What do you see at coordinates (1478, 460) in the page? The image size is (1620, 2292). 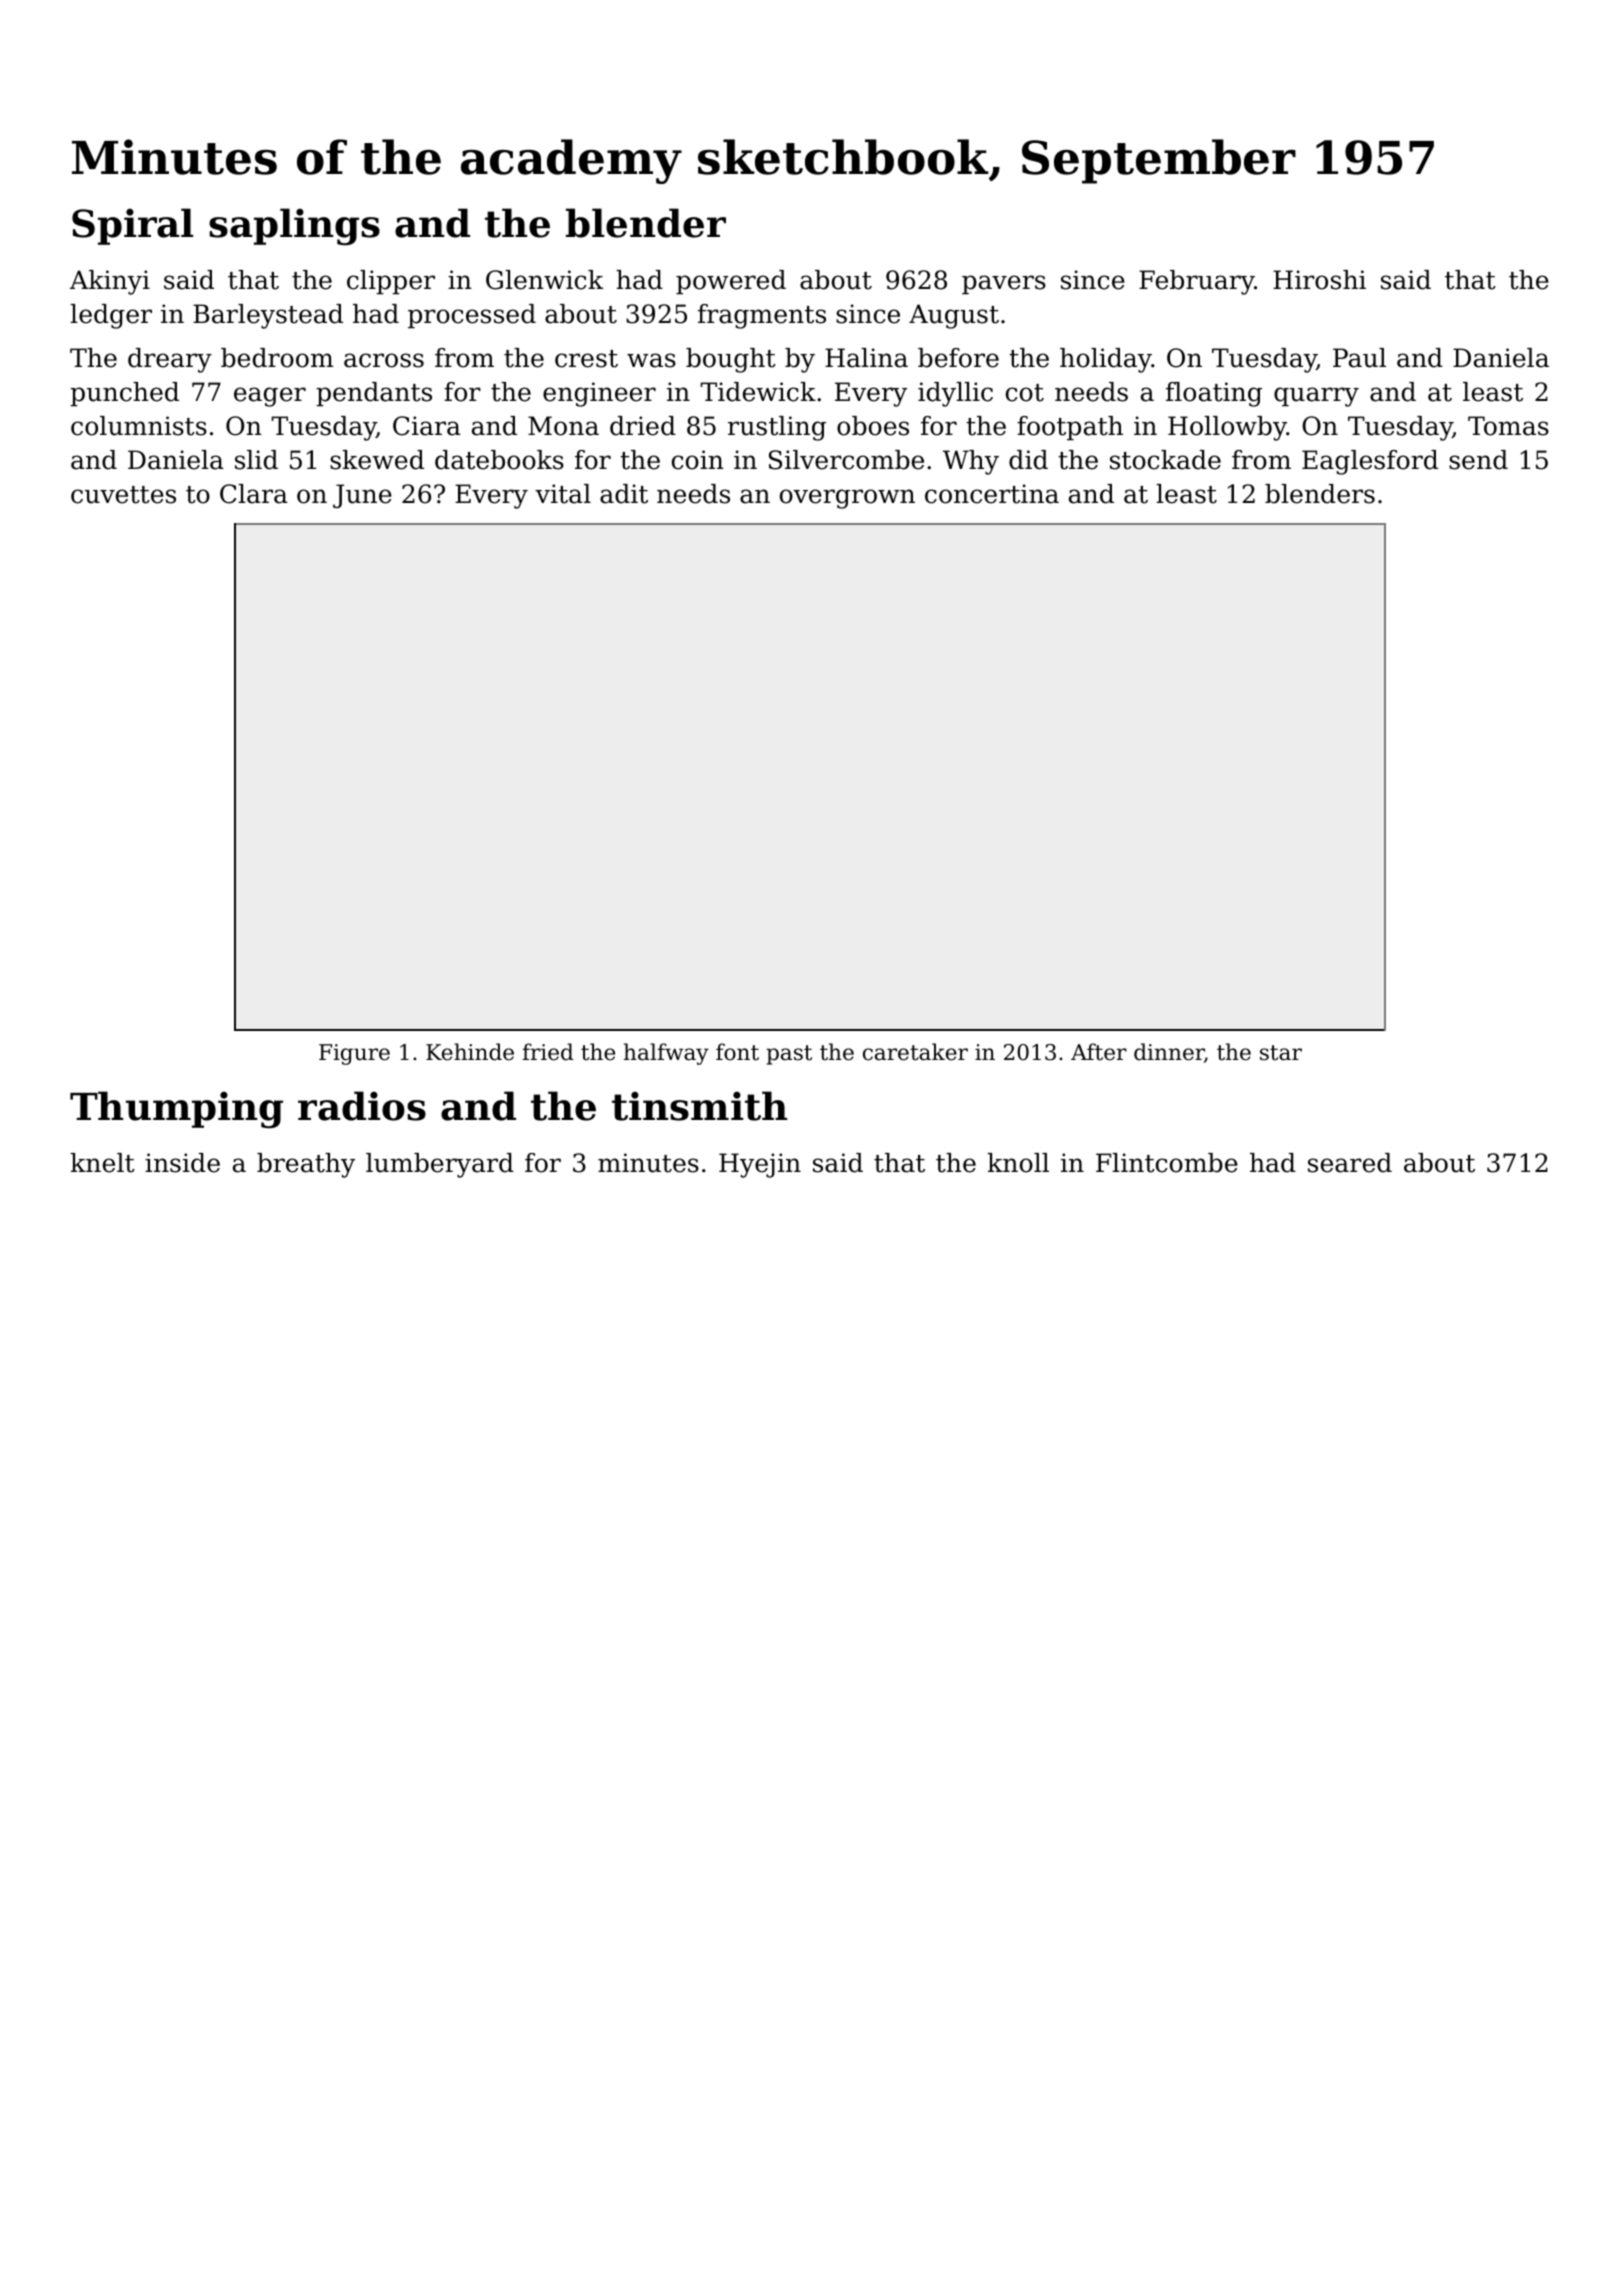 I see `send` at bounding box center [1478, 460].
